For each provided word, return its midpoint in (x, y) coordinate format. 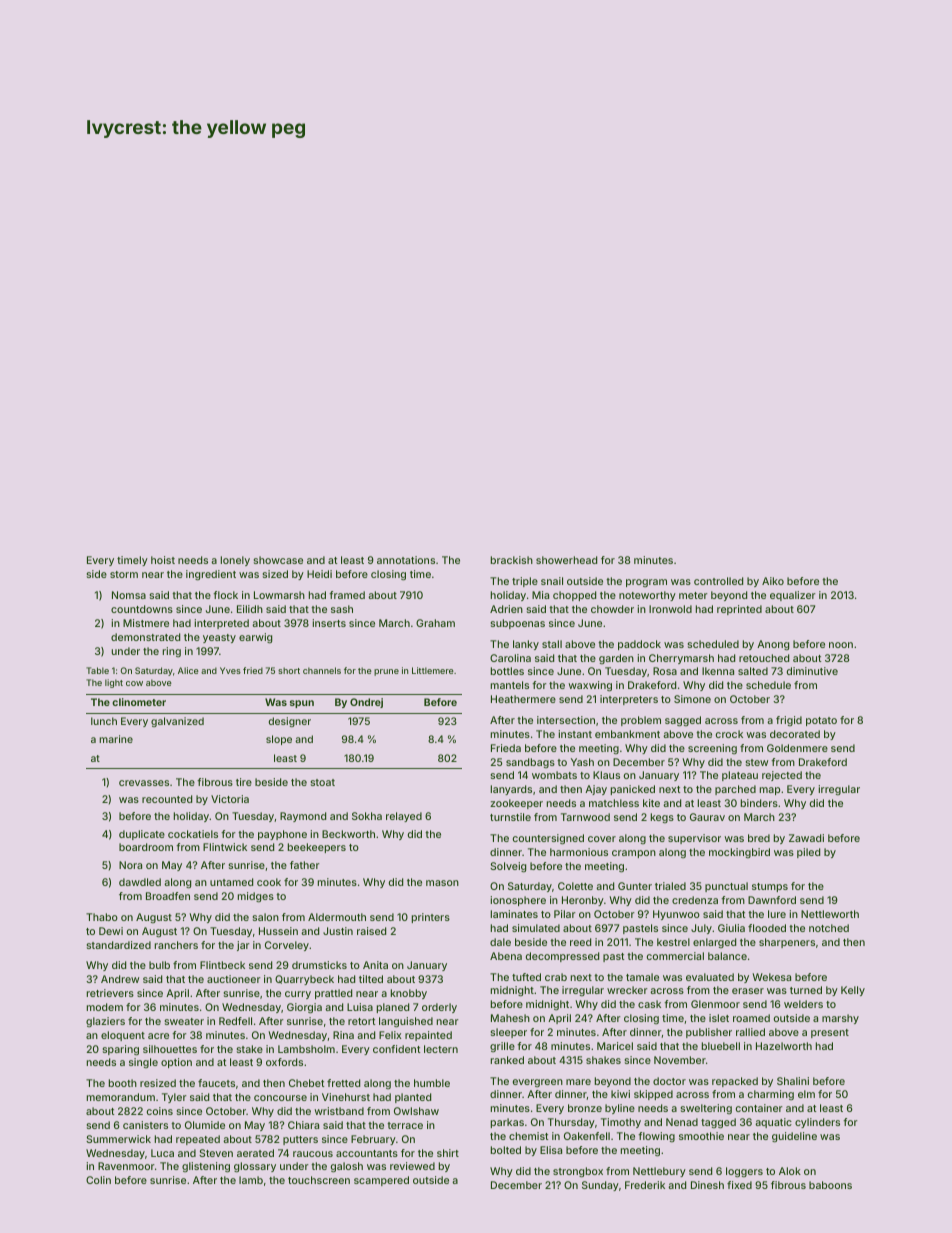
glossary (255, 1167)
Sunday (600, 1186)
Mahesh (510, 1018)
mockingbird (739, 853)
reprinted (739, 610)
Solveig (508, 867)
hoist (163, 560)
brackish (512, 560)
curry (298, 995)
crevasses (144, 783)
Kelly (853, 991)
